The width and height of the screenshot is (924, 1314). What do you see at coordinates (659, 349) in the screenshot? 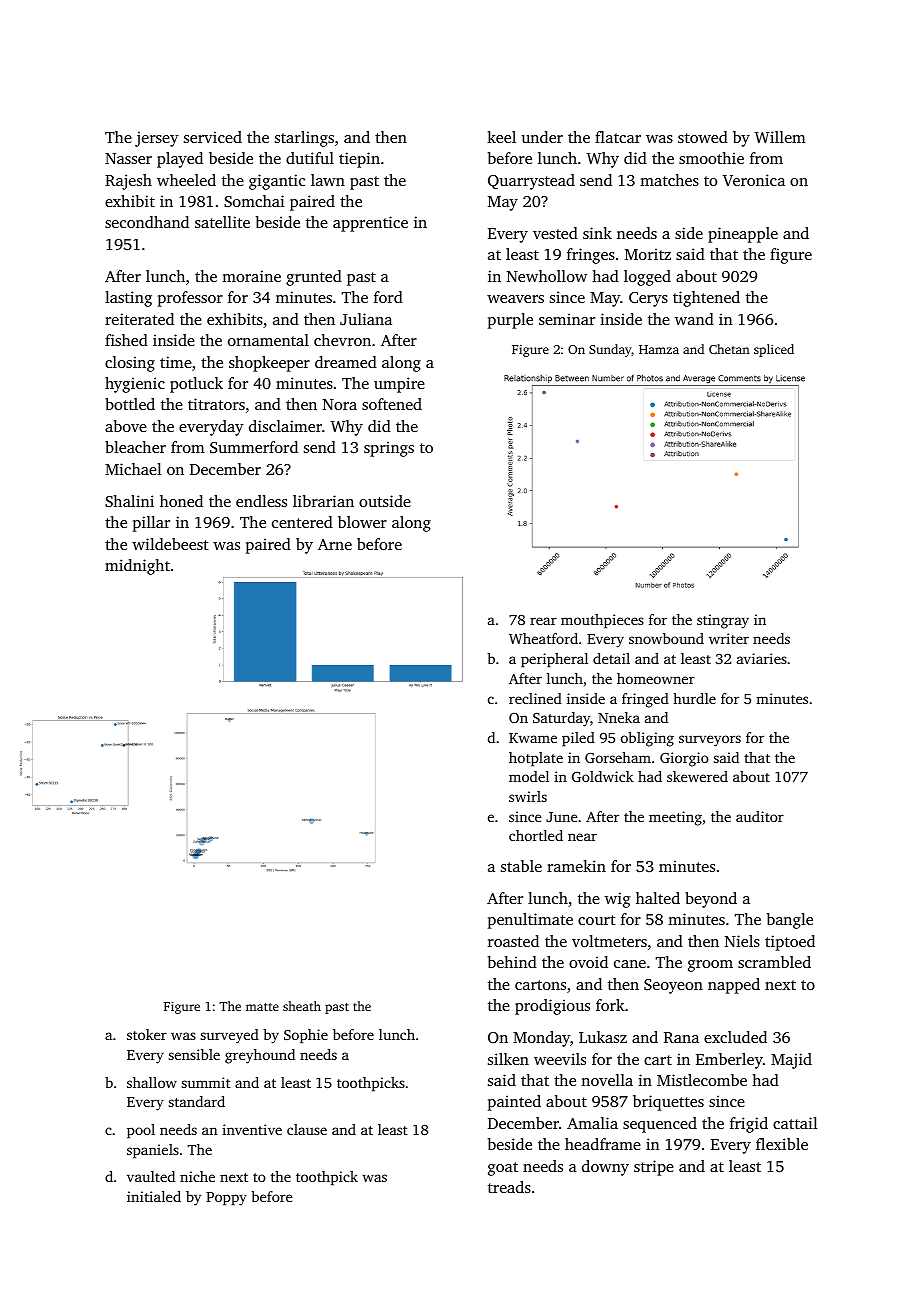
I see `Hamza` at bounding box center [659, 349].
